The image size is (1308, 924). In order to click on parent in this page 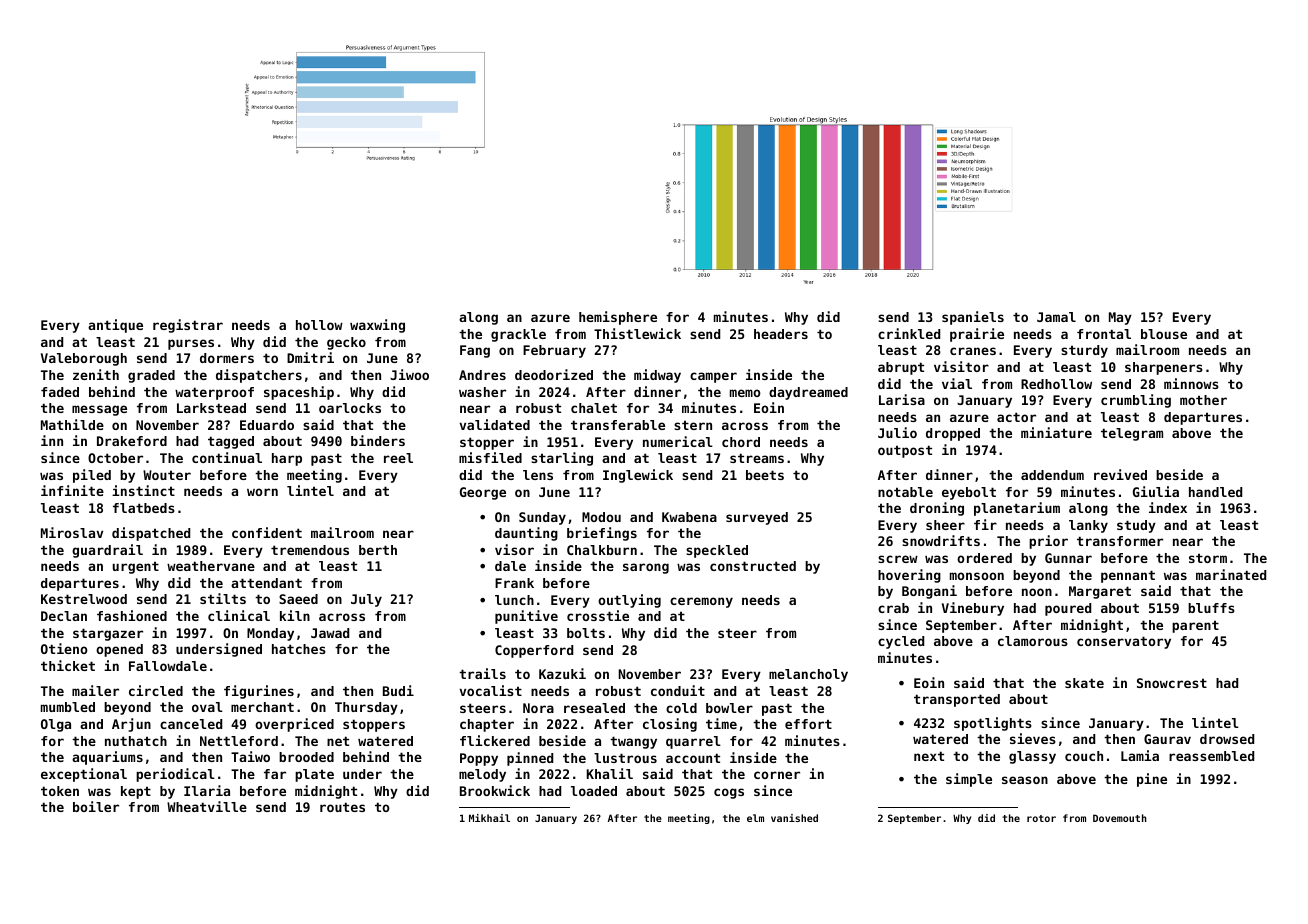, I will do `click(1195, 627)`.
